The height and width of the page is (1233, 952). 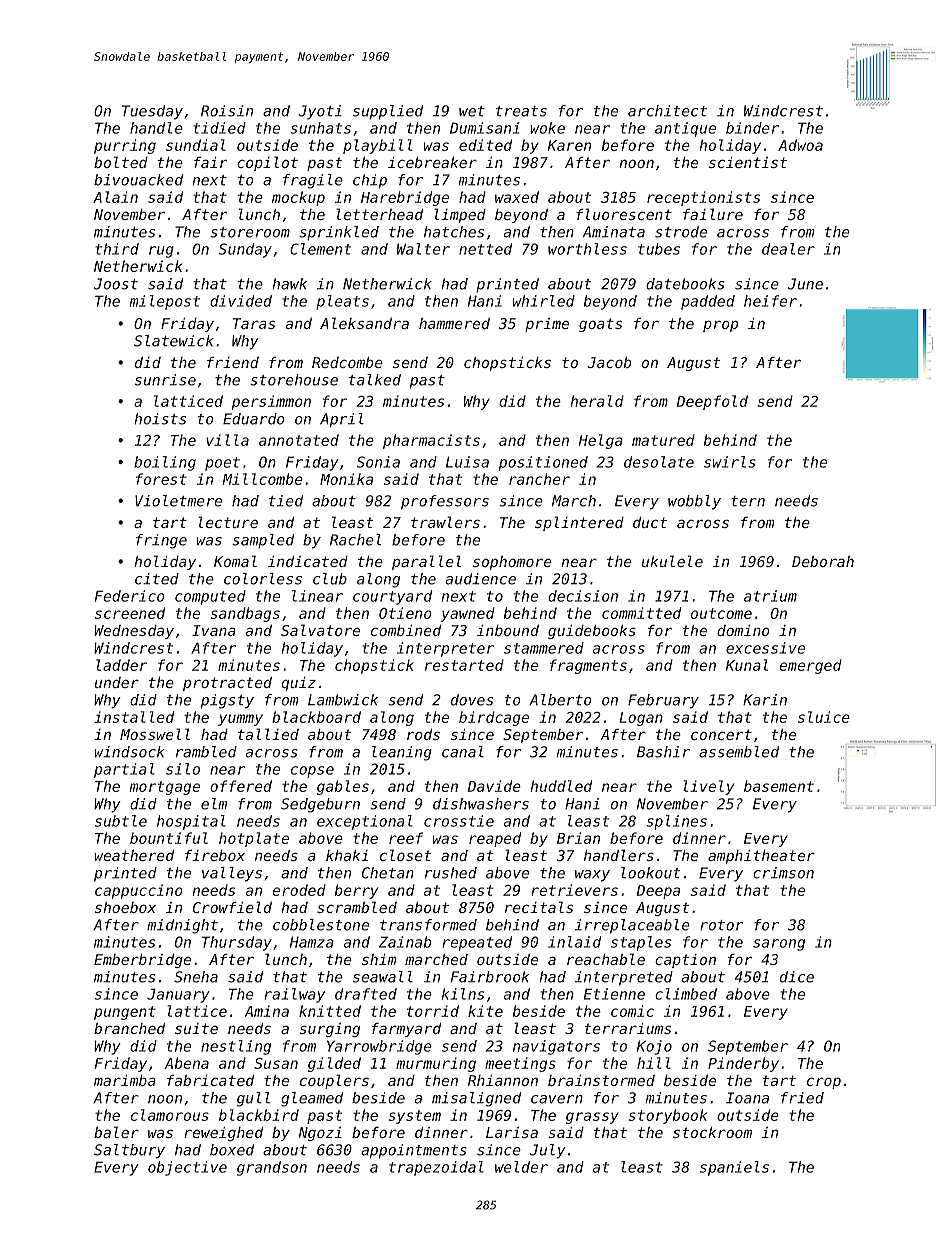 I want to click on Redcombe, so click(x=347, y=362).
